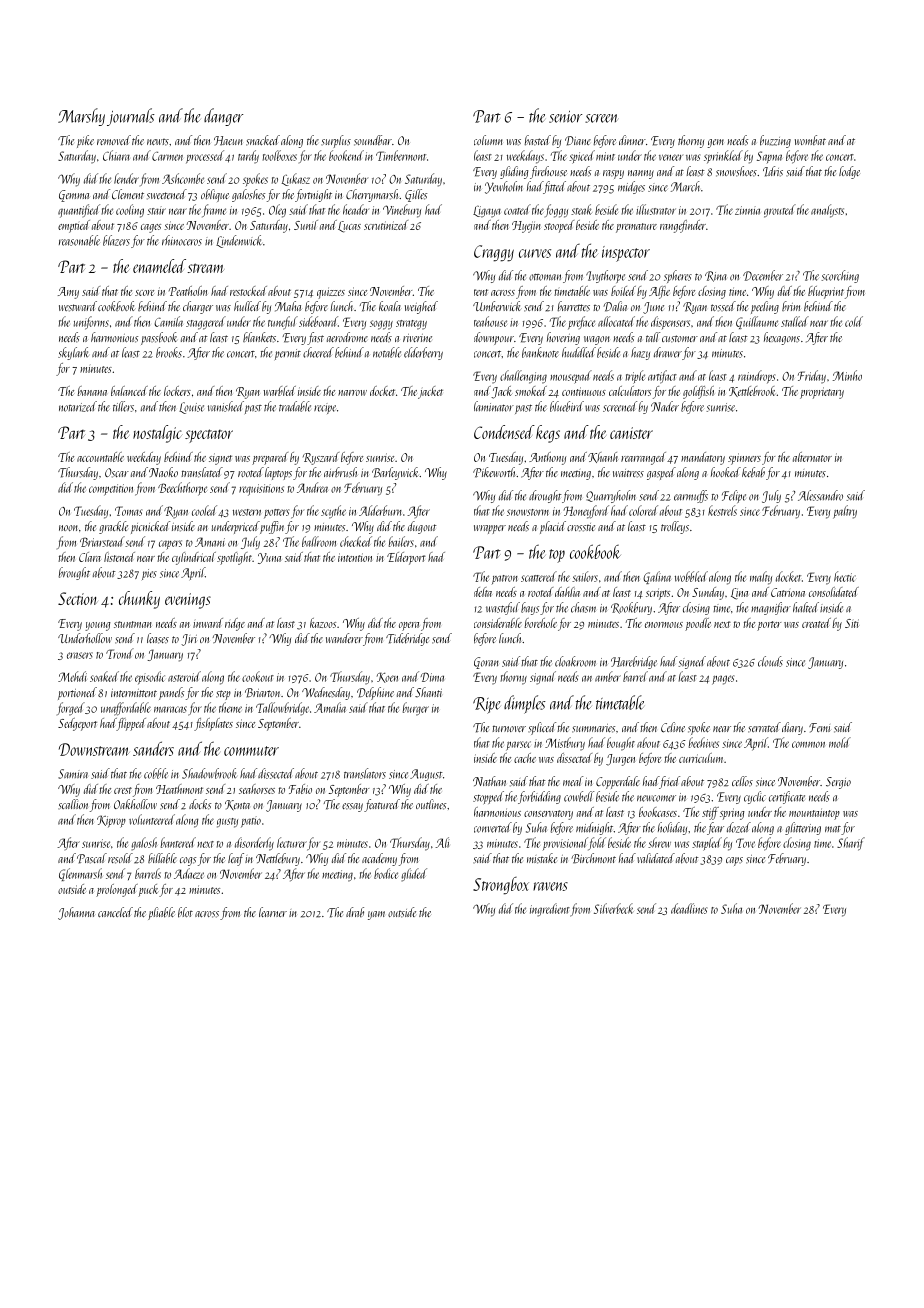  What do you see at coordinates (373, 140) in the document?
I see `soundbar` at bounding box center [373, 140].
